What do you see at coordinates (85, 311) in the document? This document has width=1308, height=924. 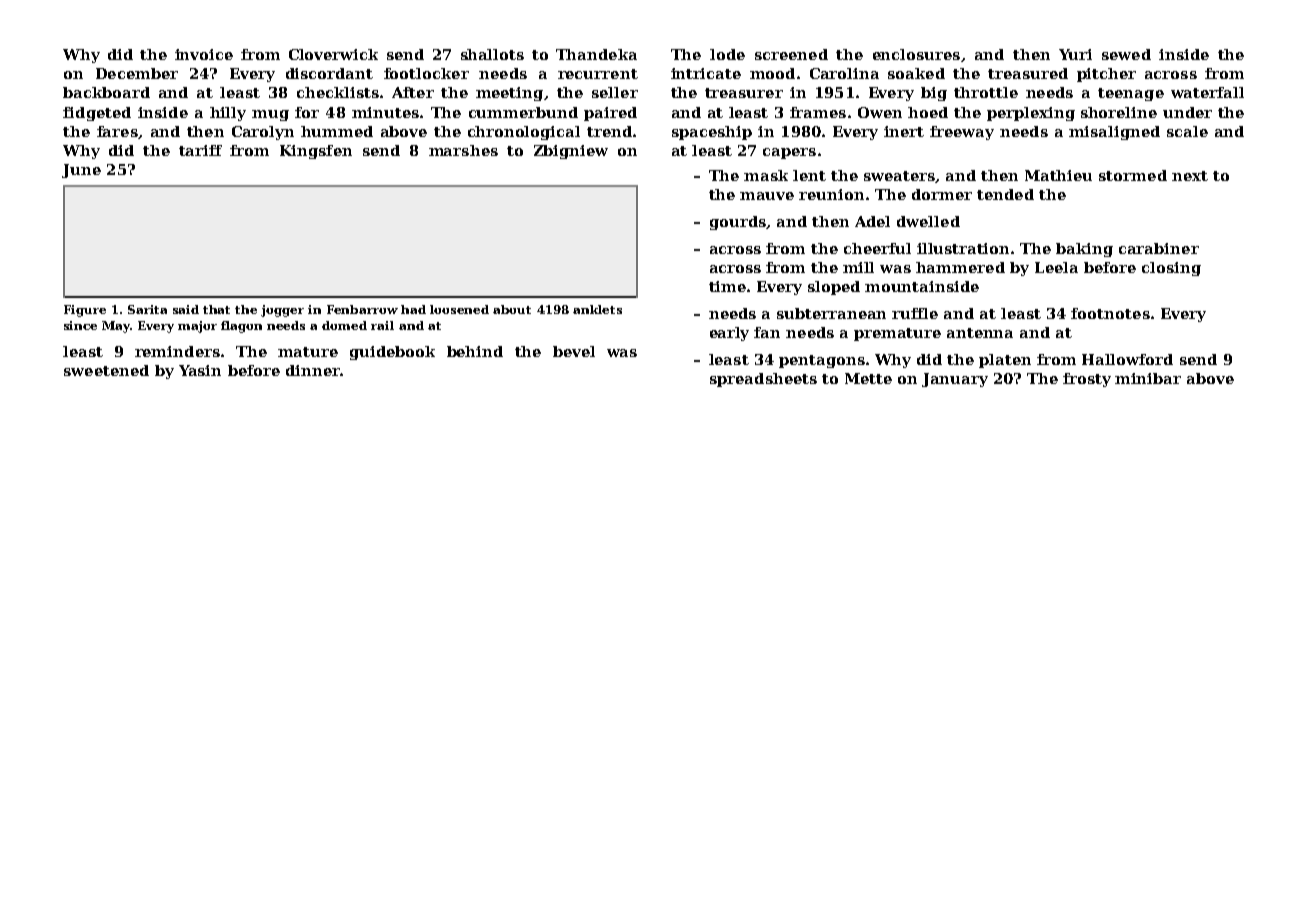 I see `Figure` at bounding box center [85, 311].
